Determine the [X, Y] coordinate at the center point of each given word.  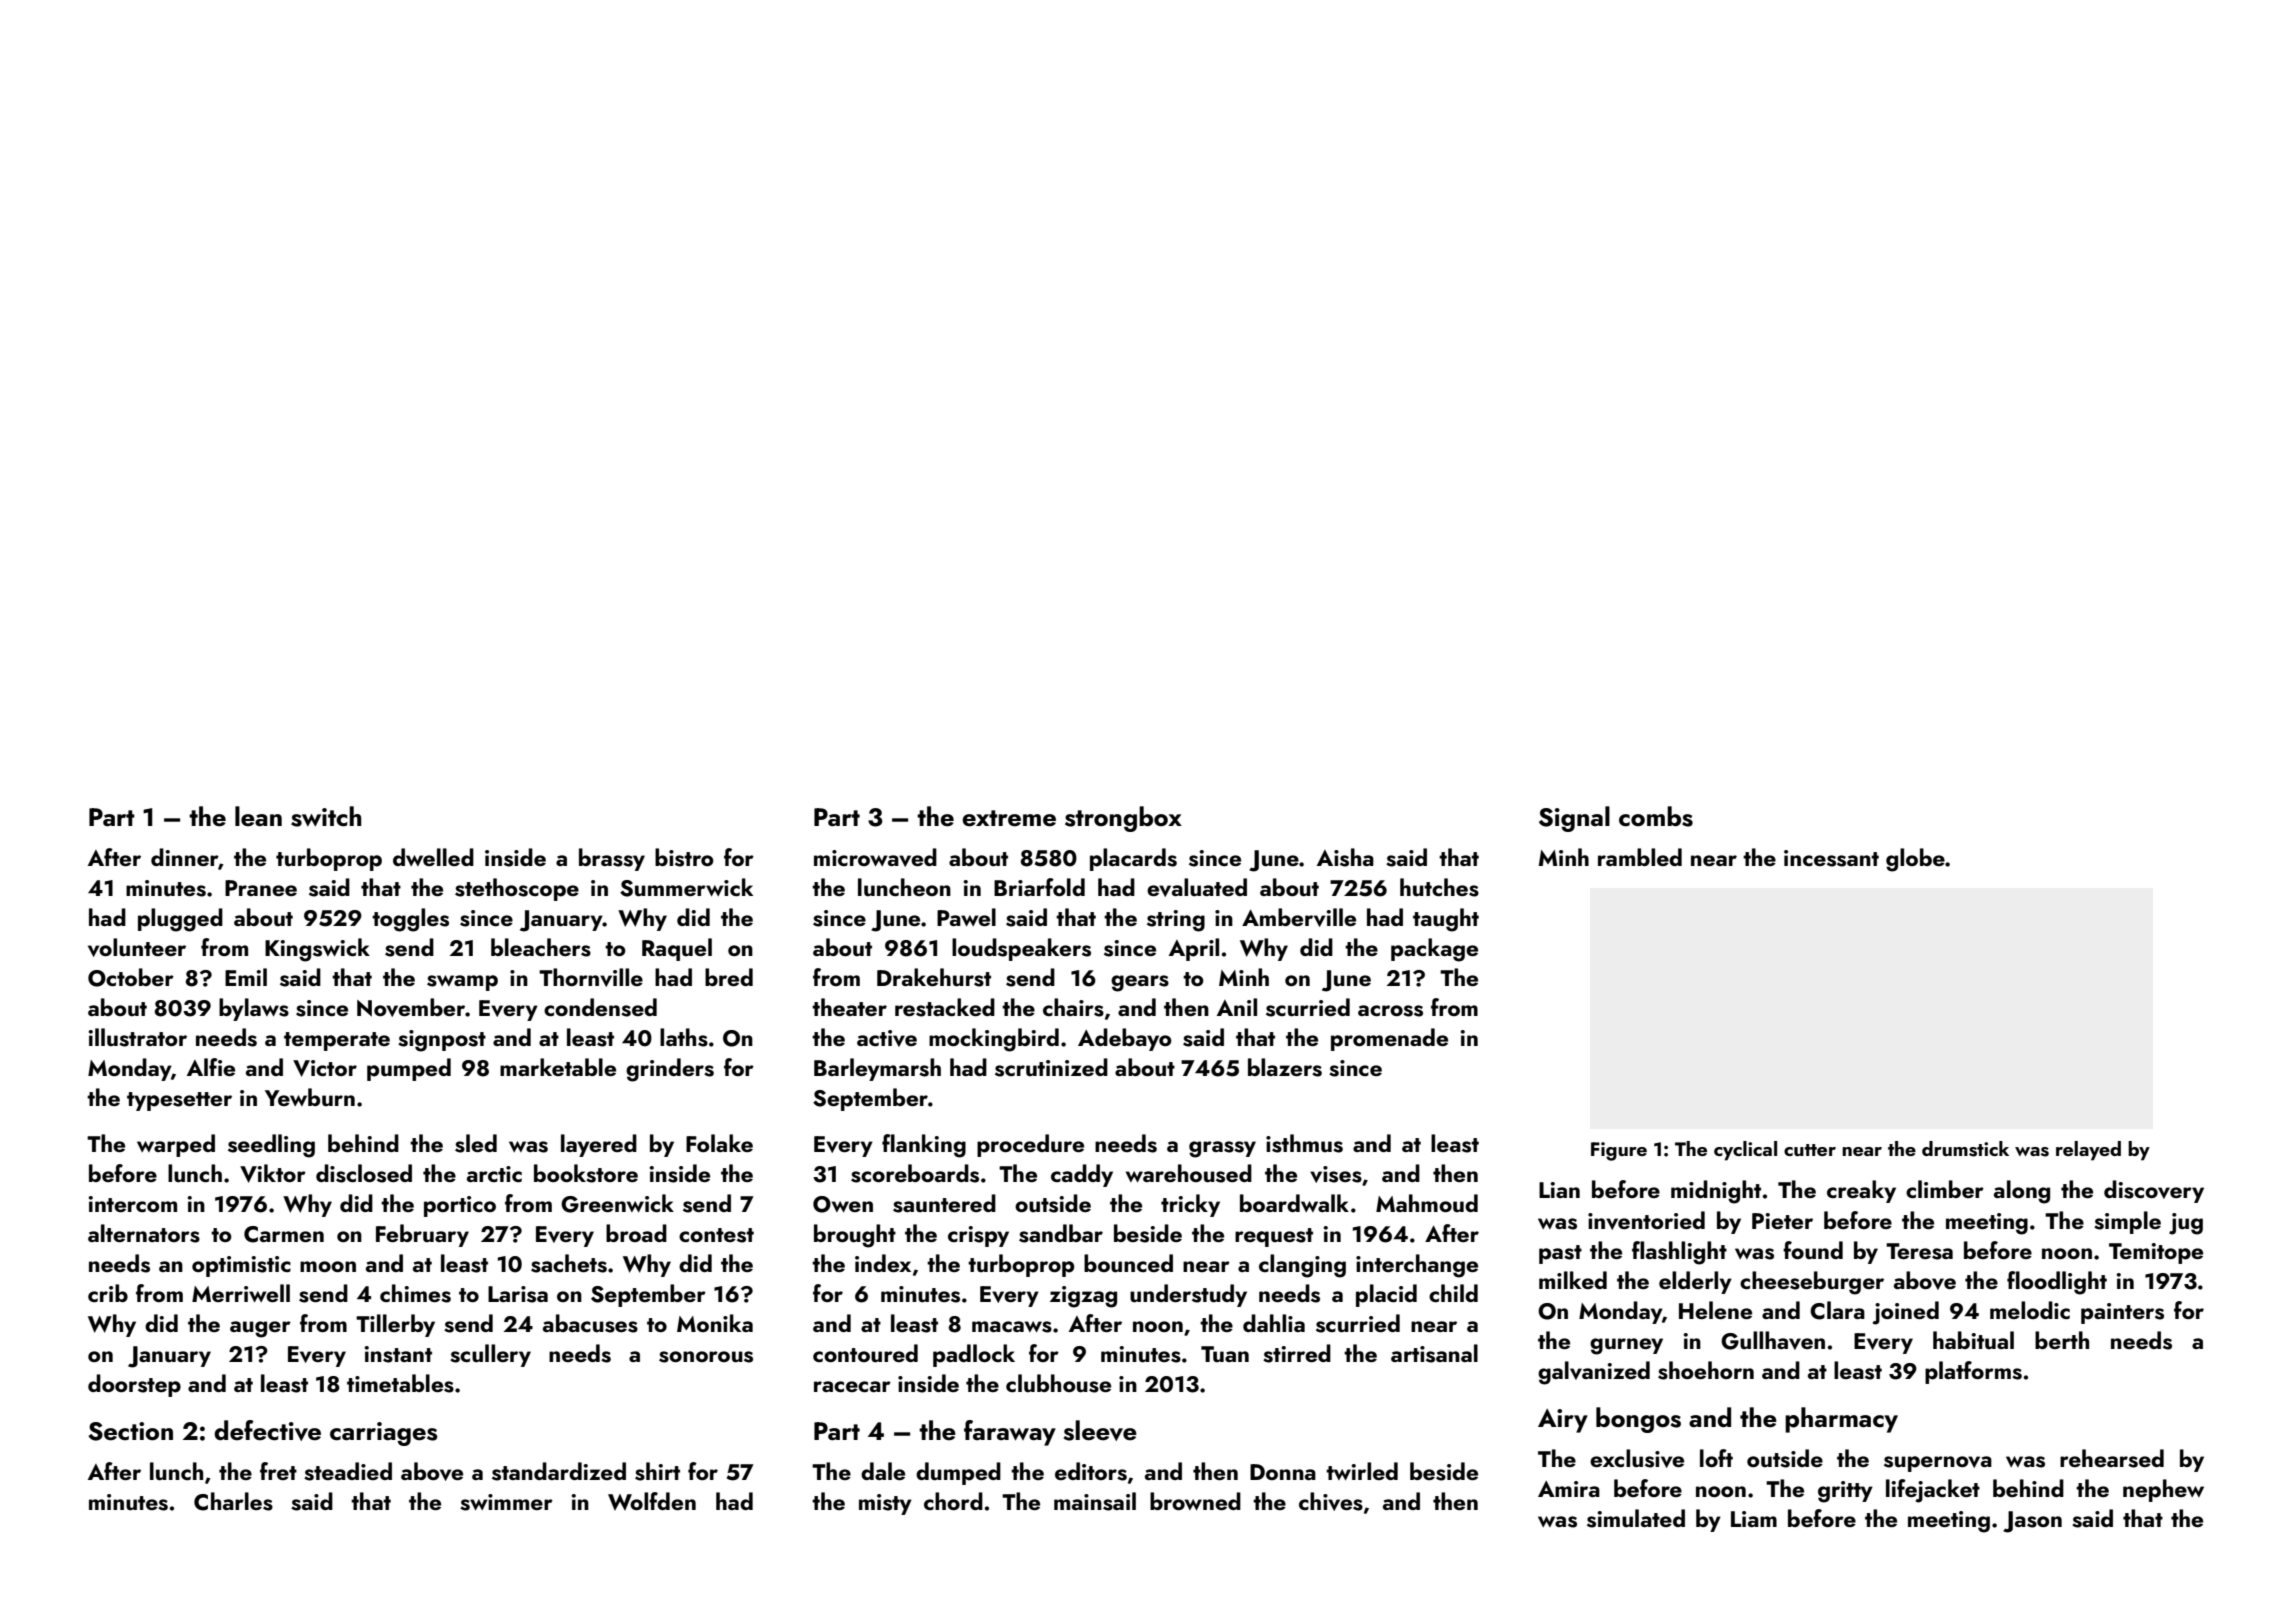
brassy [612, 859]
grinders [670, 1070]
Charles [233, 1501]
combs [1656, 816]
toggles [410, 920]
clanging [1302, 1266]
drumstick [1965, 1149]
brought [855, 1236]
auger [260, 1329]
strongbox [1123, 819]
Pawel [966, 917]
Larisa [518, 1294]
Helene [1715, 1310]
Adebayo [1125, 1039]
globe [1915, 860]
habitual [1973, 1340]
